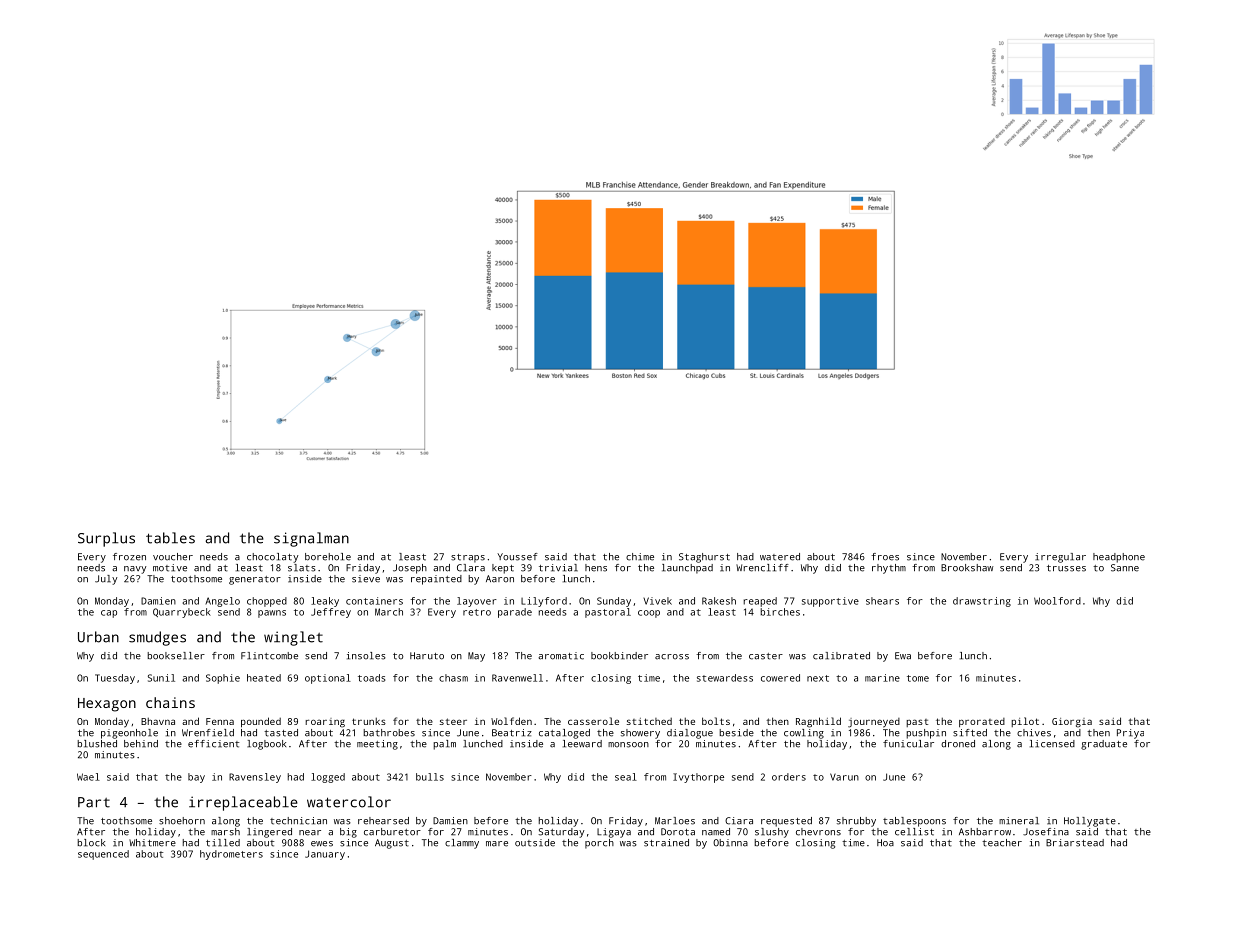 Image resolution: width=1233 pixels, height=952 pixels. I want to click on heated, so click(264, 678).
